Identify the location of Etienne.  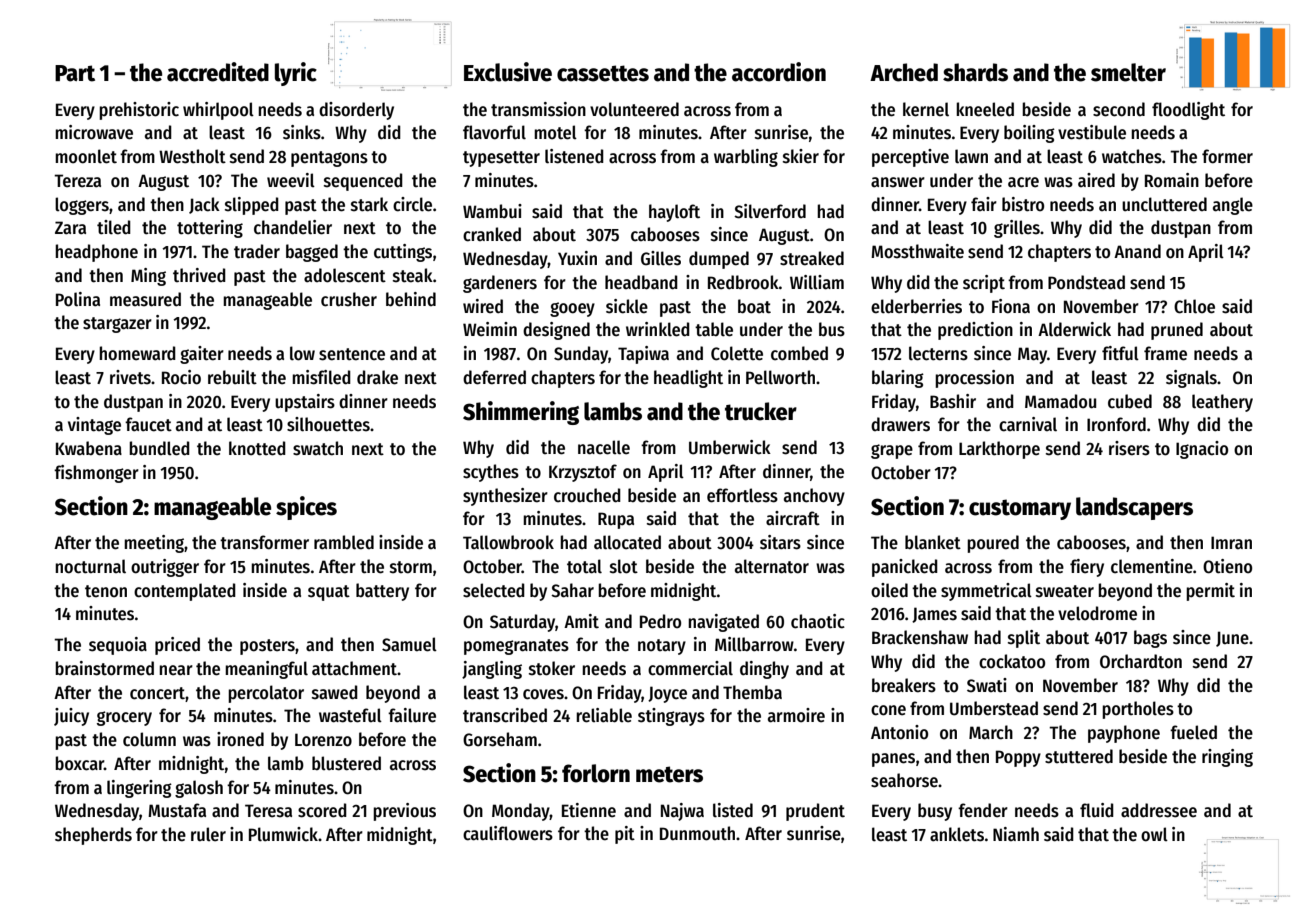
(589, 810).
